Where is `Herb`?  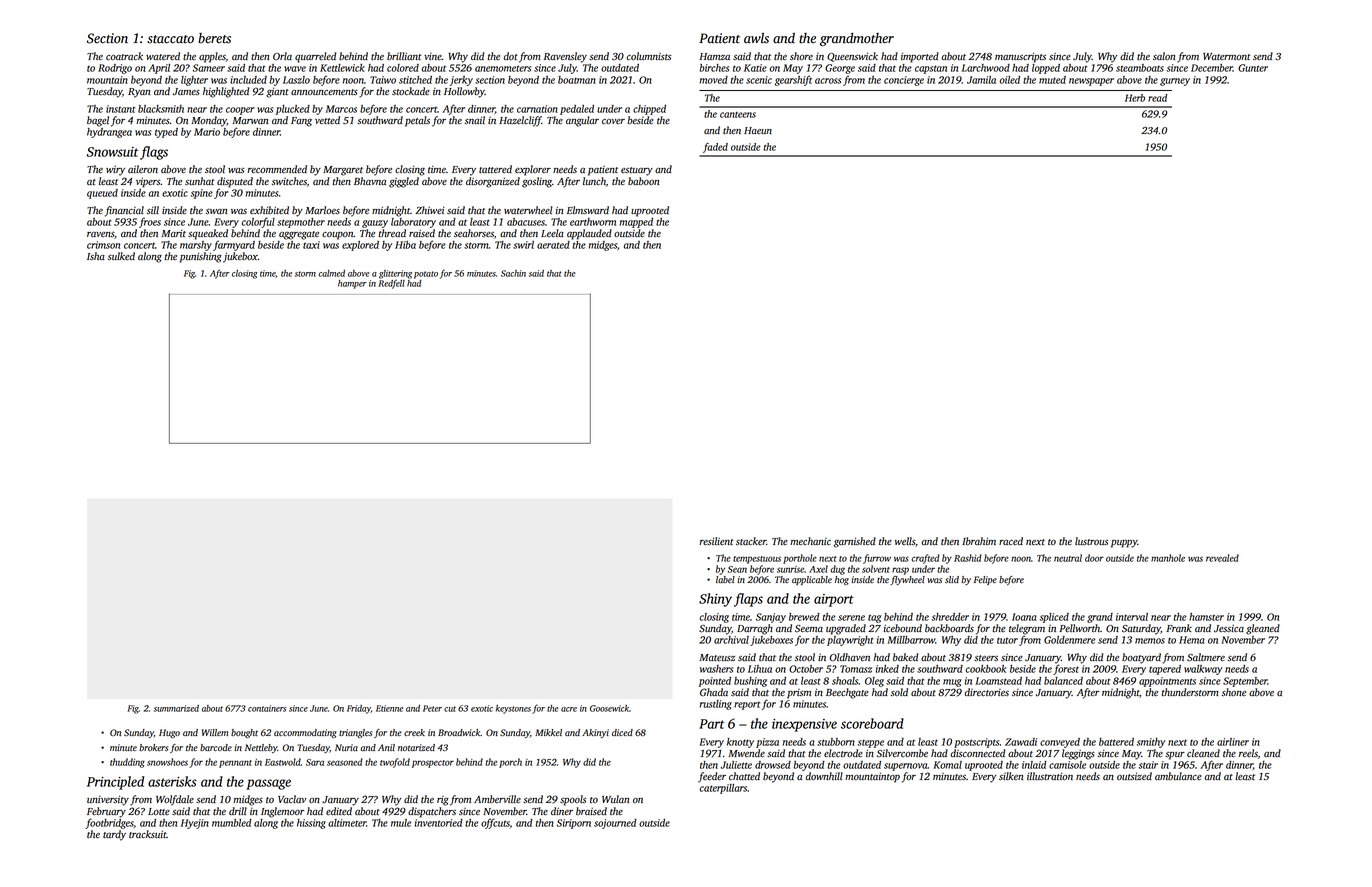 Herb is located at coordinates (1135, 98).
